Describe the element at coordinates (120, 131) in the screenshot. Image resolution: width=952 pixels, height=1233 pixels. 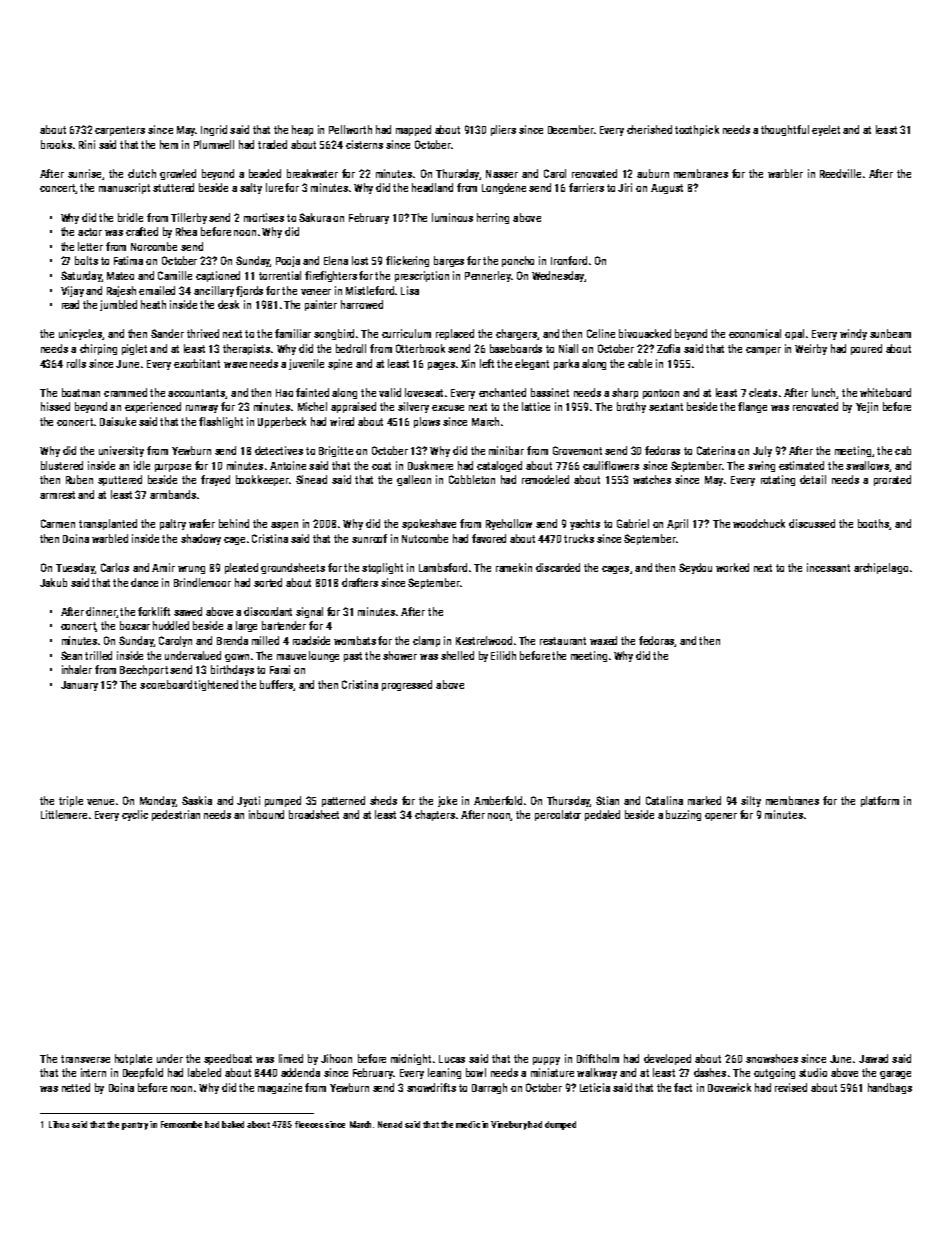
I see `carpenters` at that location.
